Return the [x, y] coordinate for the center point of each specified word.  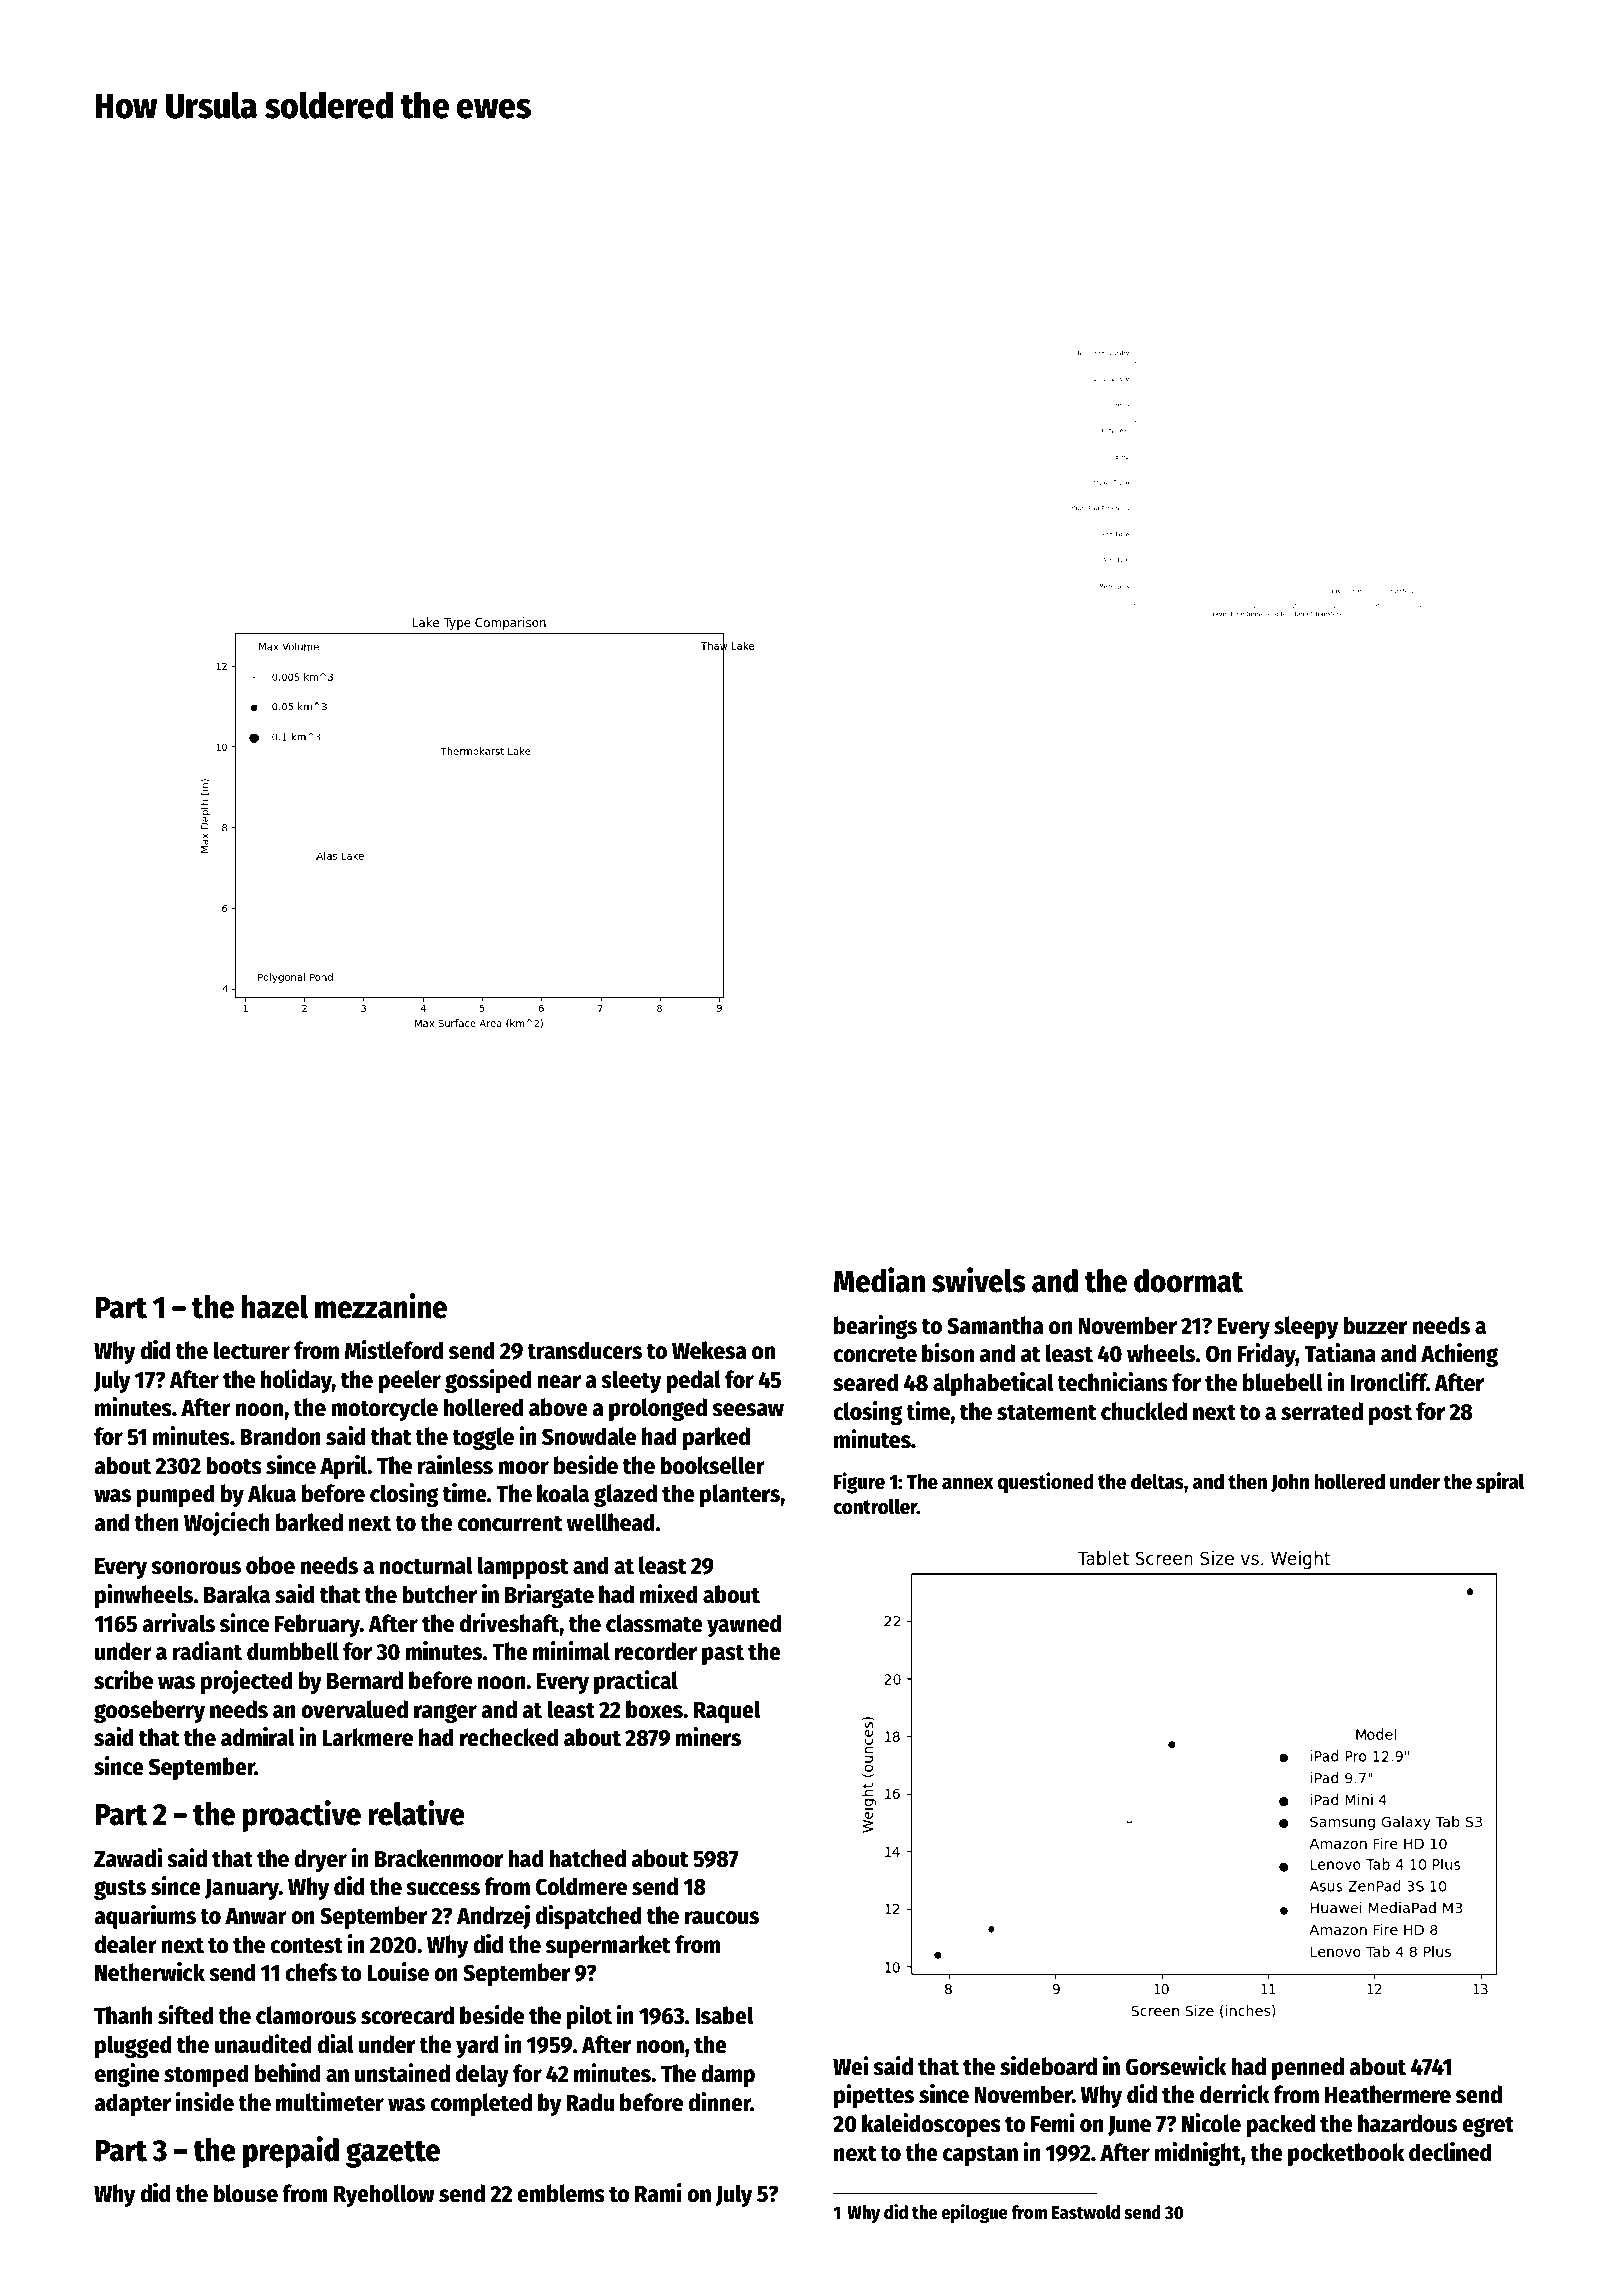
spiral [1500, 1483]
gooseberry [149, 1711]
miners [708, 1737]
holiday [296, 1381]
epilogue [974, 2213]
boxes [654, 1709]
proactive [302, 1816]
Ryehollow [384, 2195]
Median [879, 1280]
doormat [1188, 1281]
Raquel [727, 1711]
